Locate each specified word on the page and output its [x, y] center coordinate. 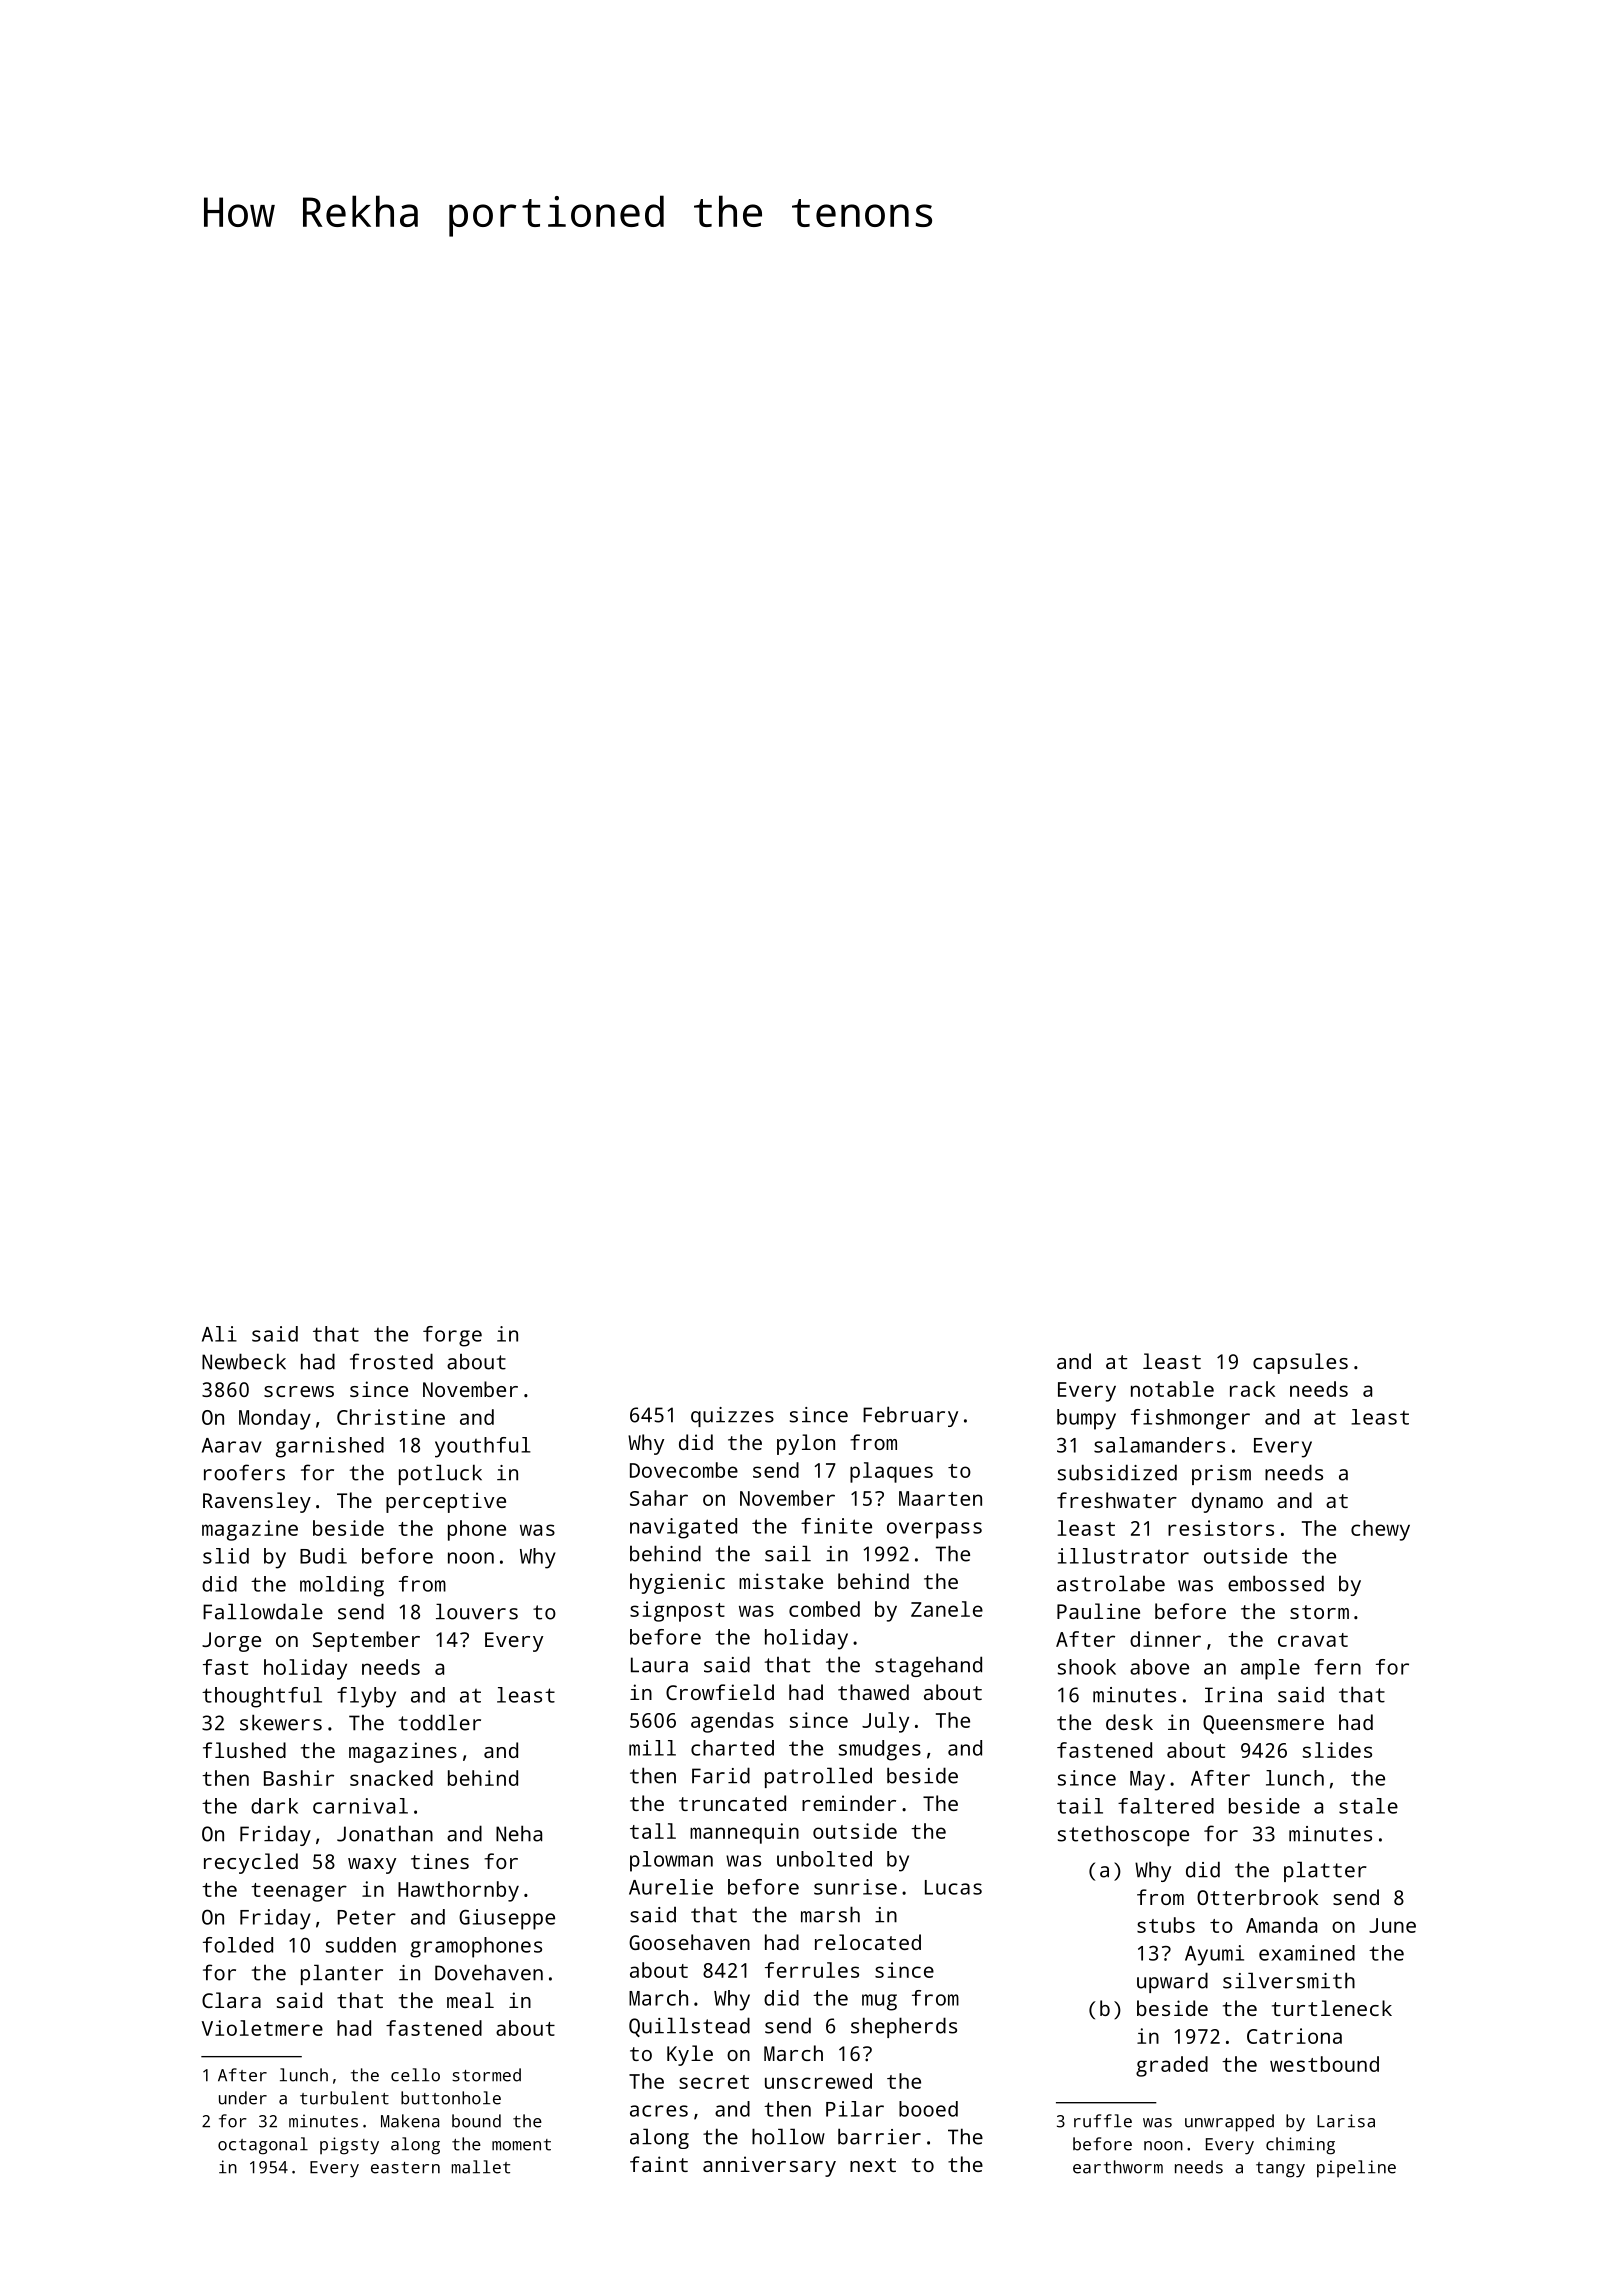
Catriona [1294, 2036]
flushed [244, 1750]
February [910, 1416]
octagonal [263, 2146]
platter [1325, 1871]
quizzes [732, 1417]
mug [879, 2002]
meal [470, 2000]
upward [1172, 1982]
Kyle [690, 2055]
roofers [244, 1472]
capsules [1300, 1363]
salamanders [1159, 1445]
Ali [219, 1334]
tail [1080, 1806]
